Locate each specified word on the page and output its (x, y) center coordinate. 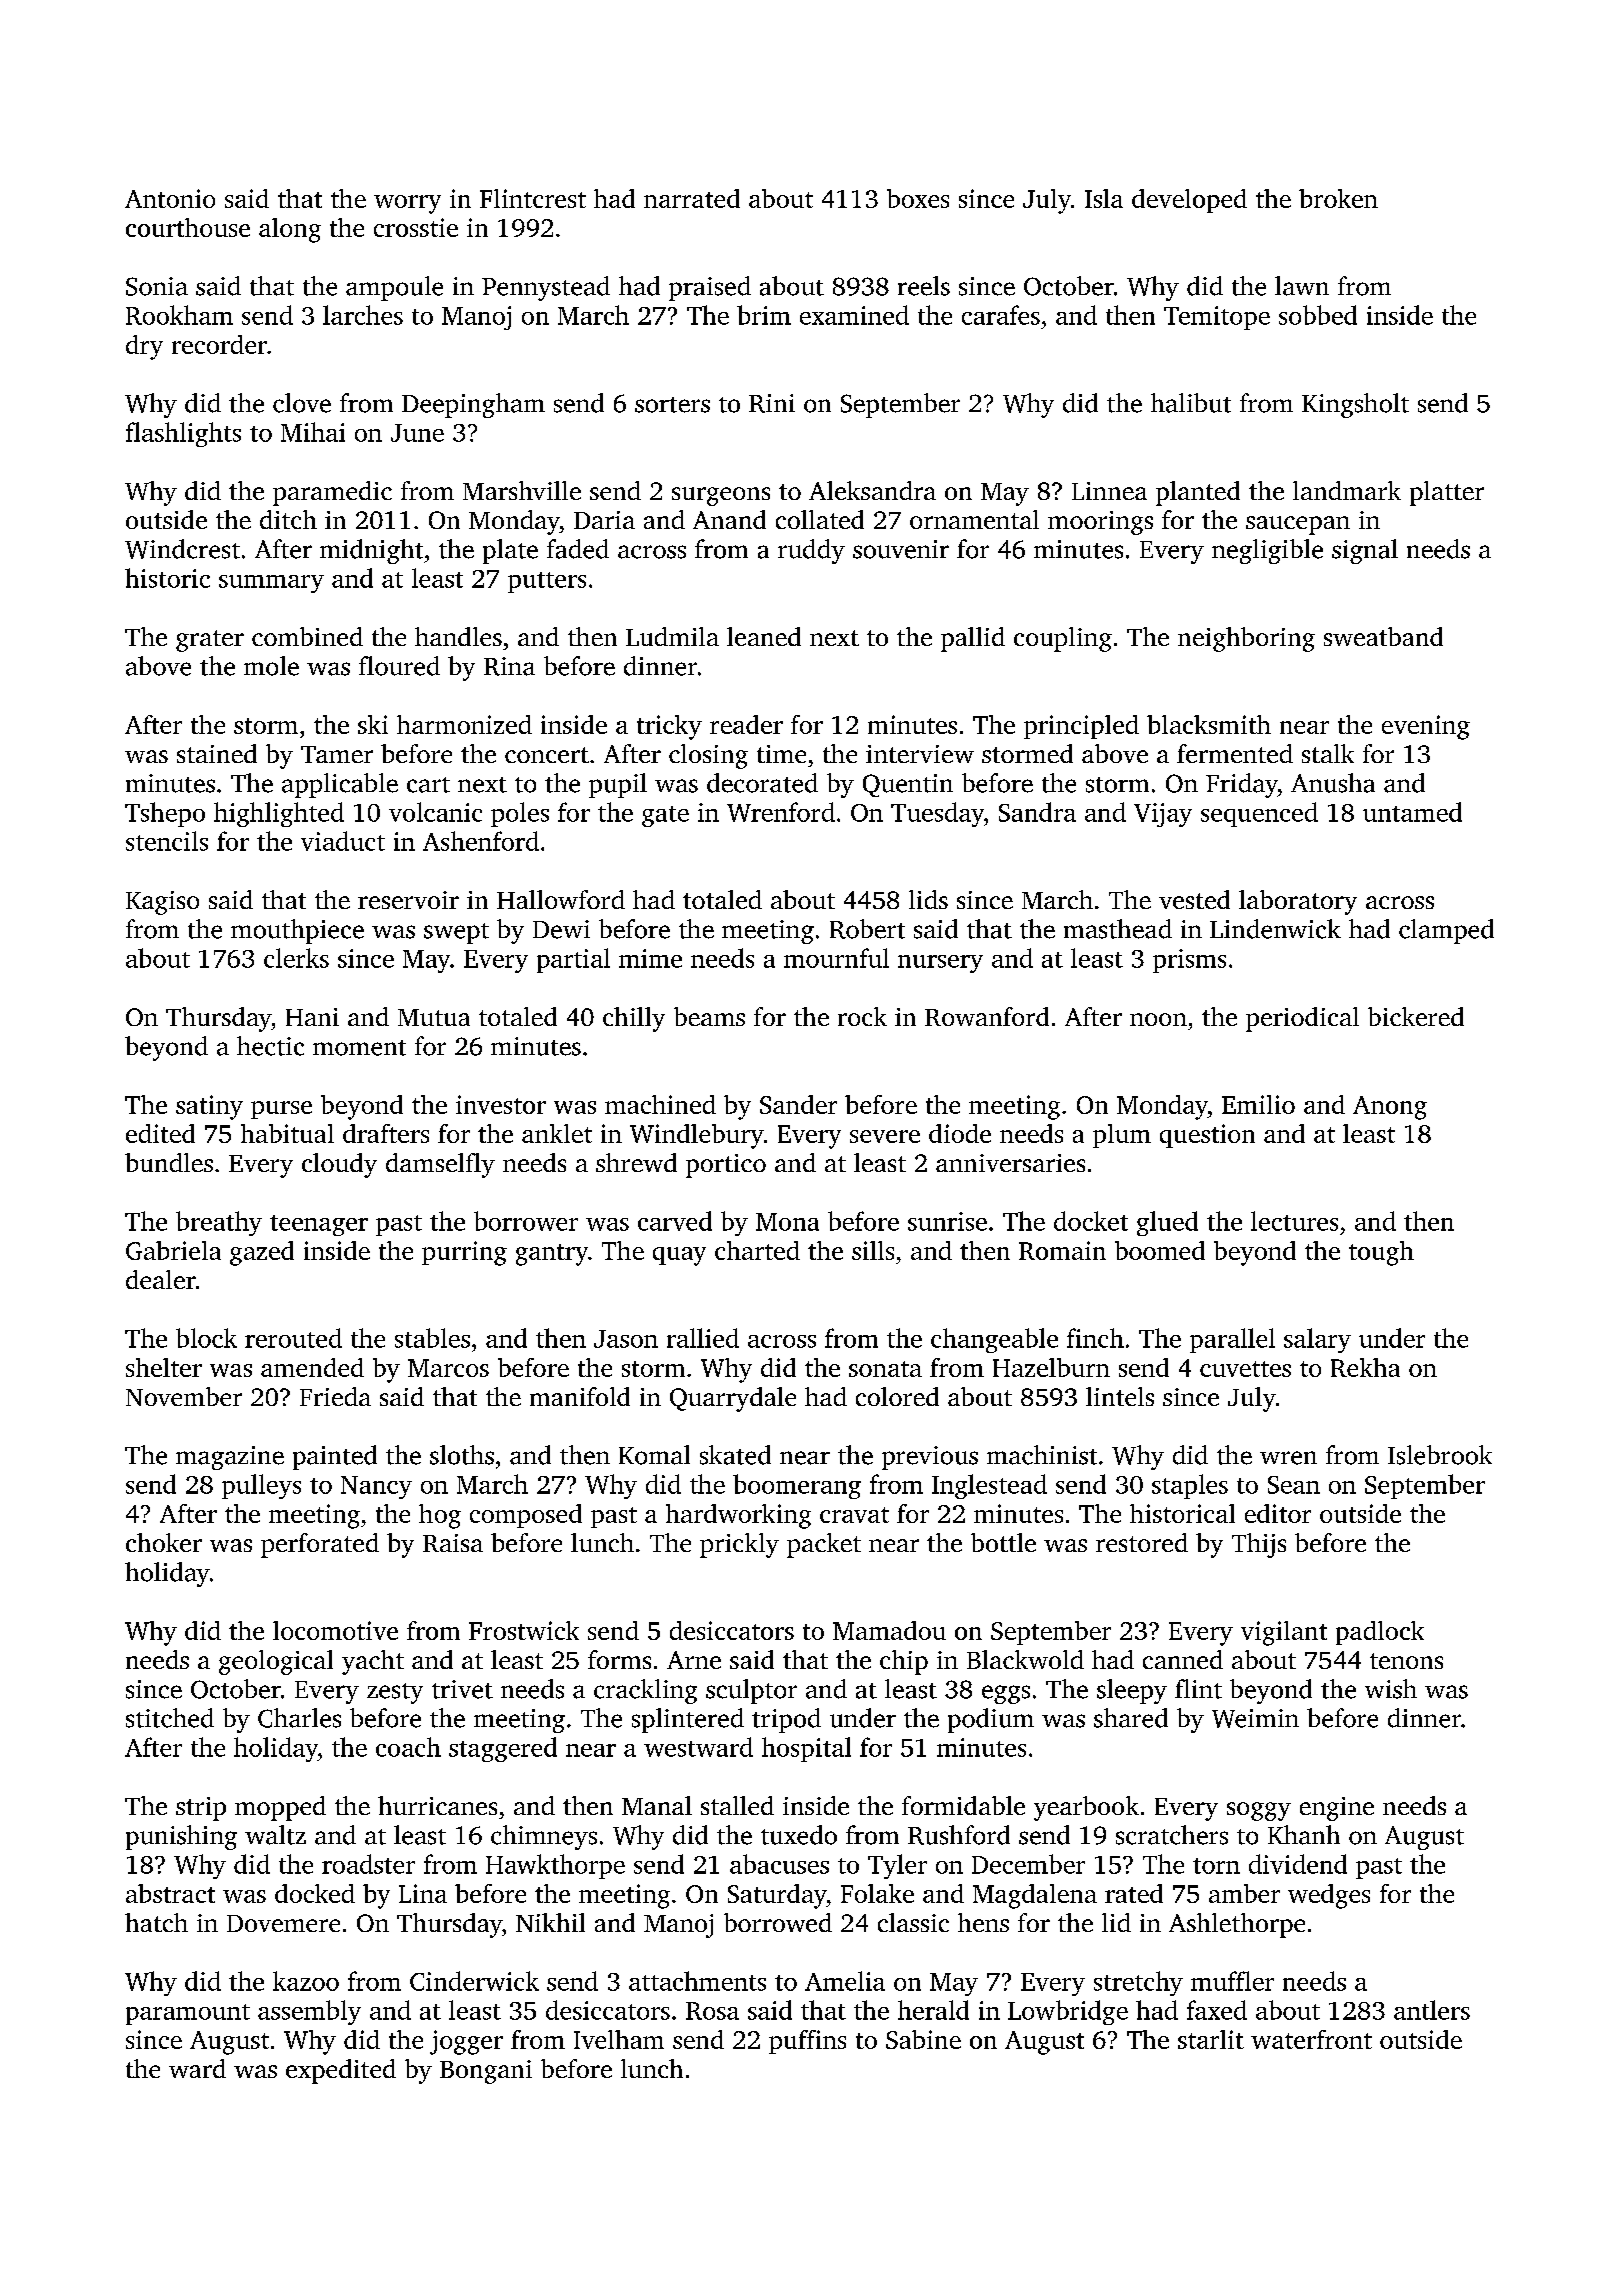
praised (710, 288)
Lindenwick (1275, 929)
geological (276, 1662)
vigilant (1284, 1633)
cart (428, 785)
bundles (169, 1162)
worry (407, 204)
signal (1365, 551)
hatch (156, 1922)
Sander (798, 1104)
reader (746, 724)
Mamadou (889, 1630)
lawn (1302, 286)
